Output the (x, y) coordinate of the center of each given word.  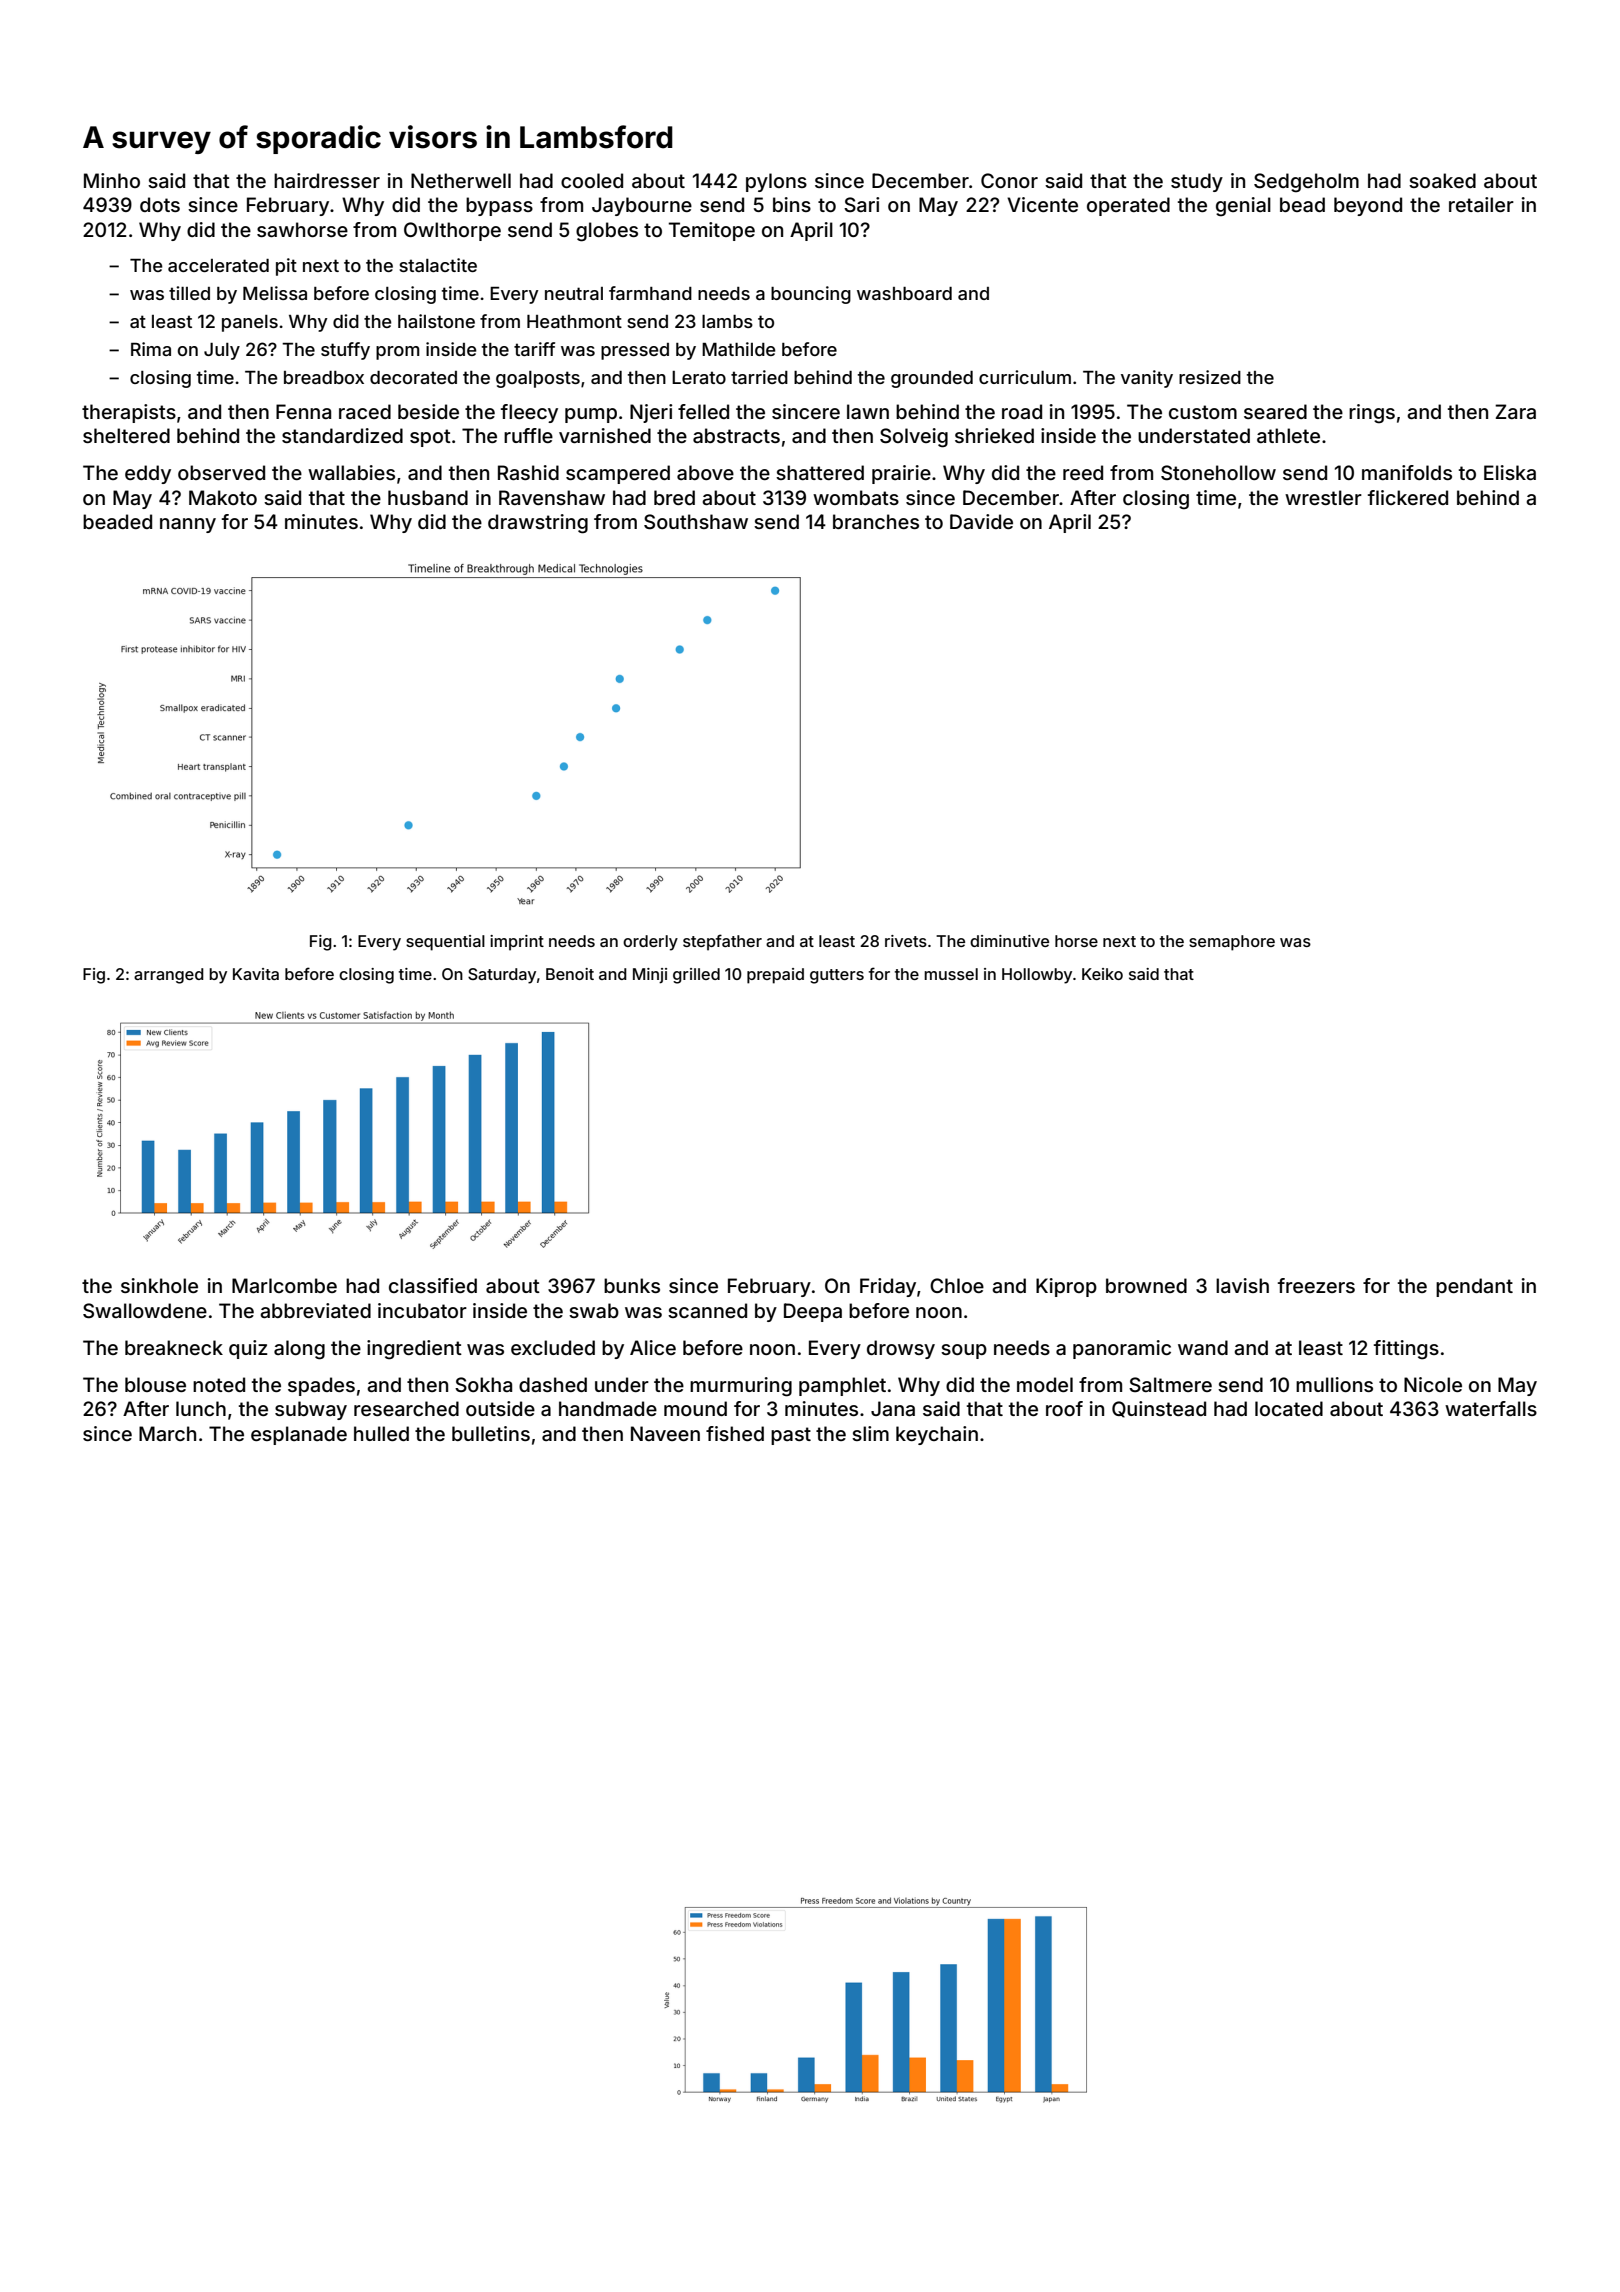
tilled (189, 293)
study (1197, 182)
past (791, 1436)
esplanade (299, 1435)
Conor (1009, 180)
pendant (1474, 1287)
